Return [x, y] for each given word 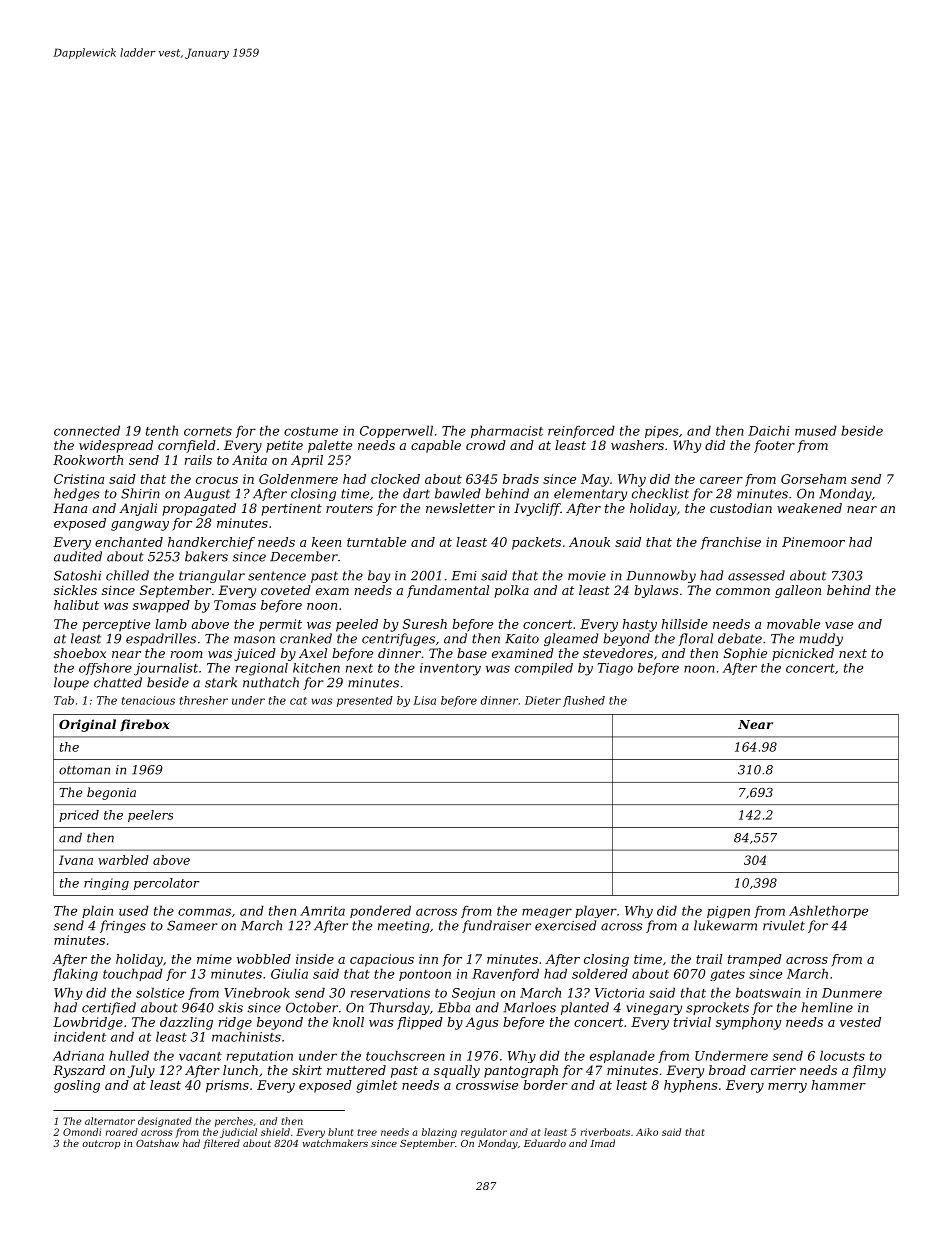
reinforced [581, 431]
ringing [106, 884]
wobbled [264, 959]
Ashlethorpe [828, 911]
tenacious [148, 700]
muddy [821, 639]
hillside [685, 624]
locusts [842, 1055]
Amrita [322, 911]
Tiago [615, 669]
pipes [662, 432]
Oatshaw [157, 1143]
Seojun [473, 994]
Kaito [522, 639]
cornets [208, 431]
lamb [171, 624]
